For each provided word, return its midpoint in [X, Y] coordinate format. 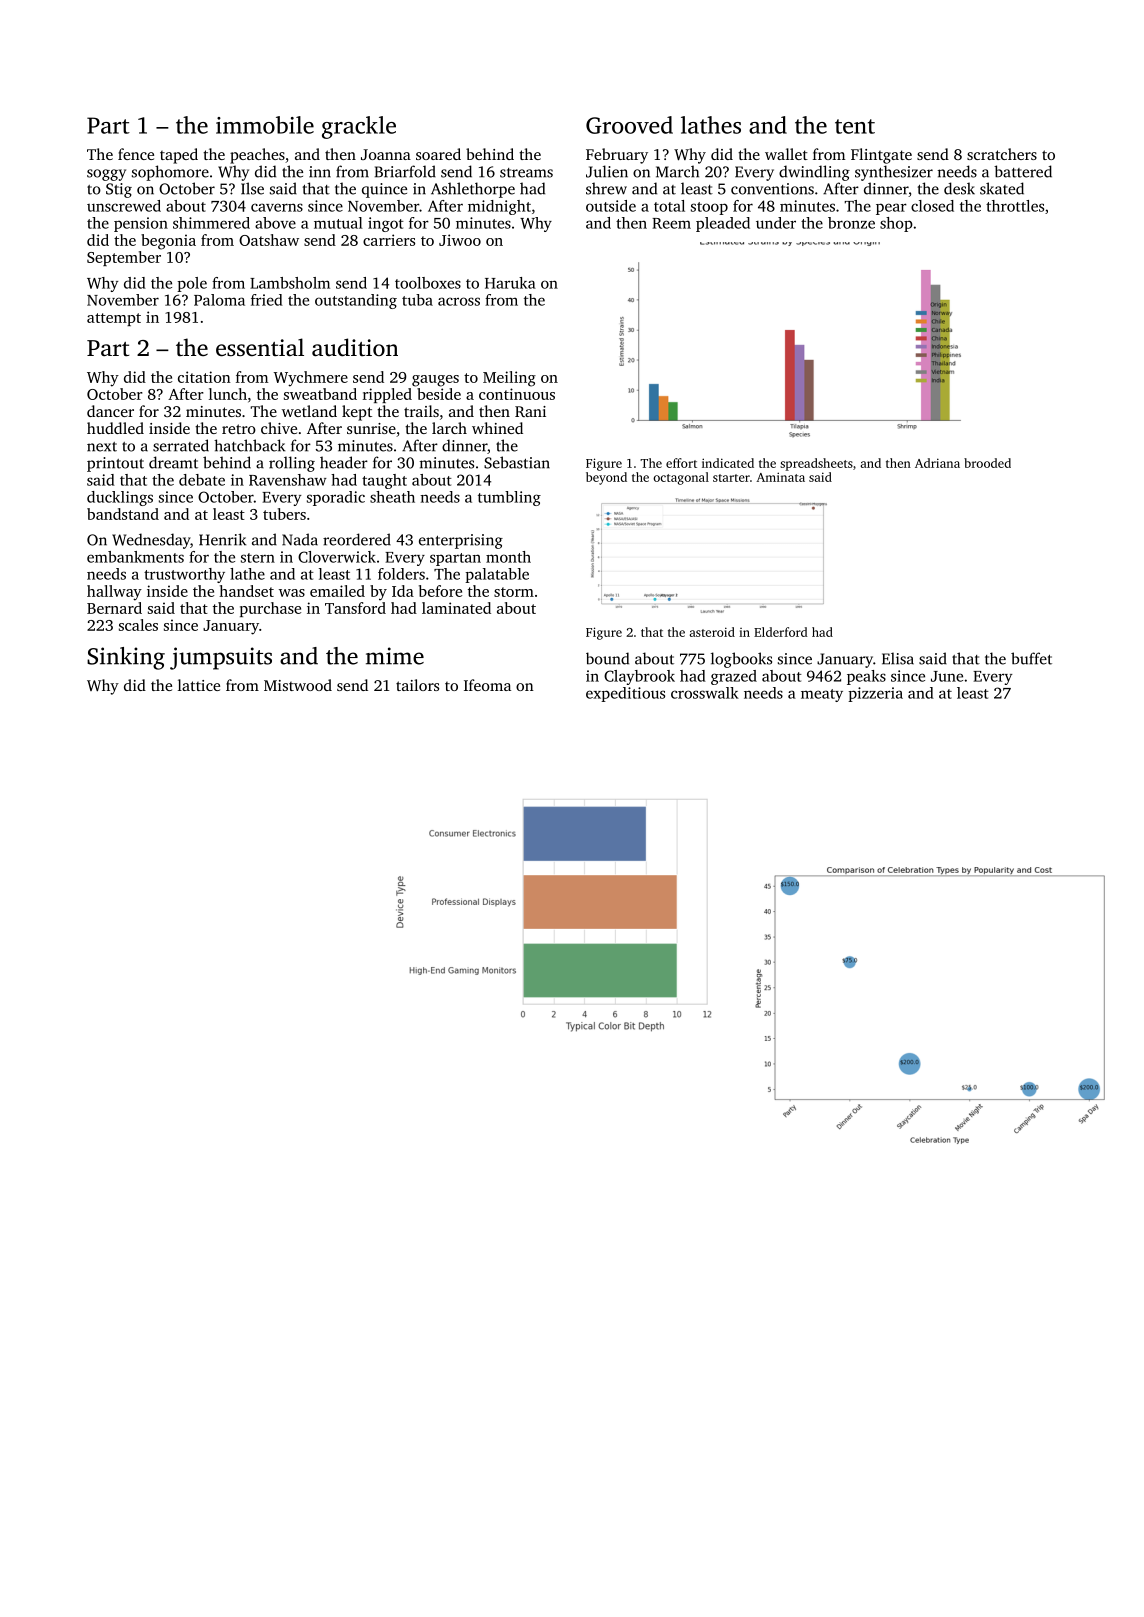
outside [611, 206]
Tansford [355, 608]
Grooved [629, 125]
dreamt [173, 462]
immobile [265, 125]
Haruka [510, 283]
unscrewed [124, 206]
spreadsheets [816, 464]
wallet [786, 154]
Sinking [126, 658]
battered [1023, 171]
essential [260, 347]
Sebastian [517, 462]
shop [896, 224]
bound [607, 658]
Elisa [898, 658]
